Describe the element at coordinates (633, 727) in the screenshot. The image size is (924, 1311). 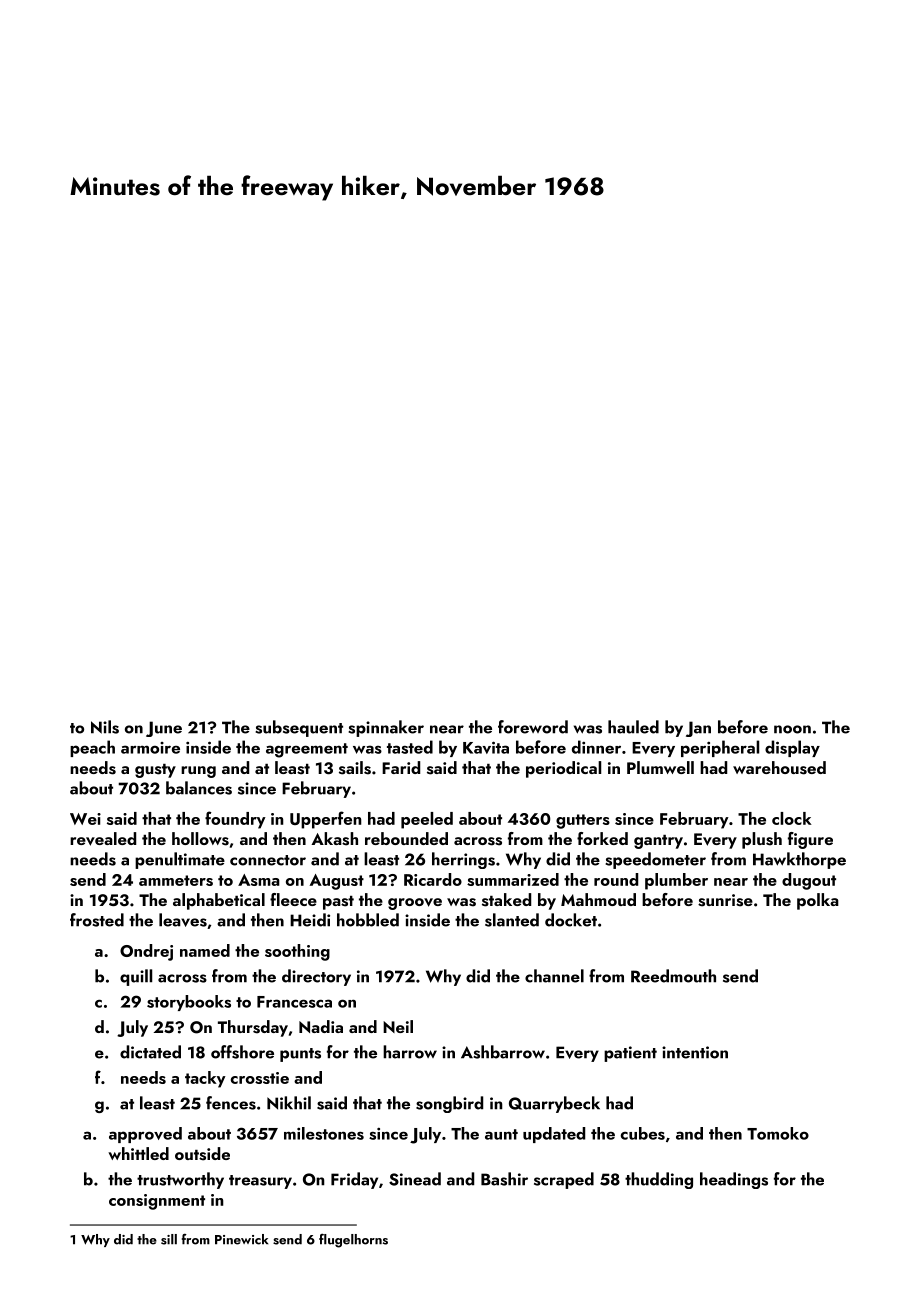
I see `hauled` at that location.
